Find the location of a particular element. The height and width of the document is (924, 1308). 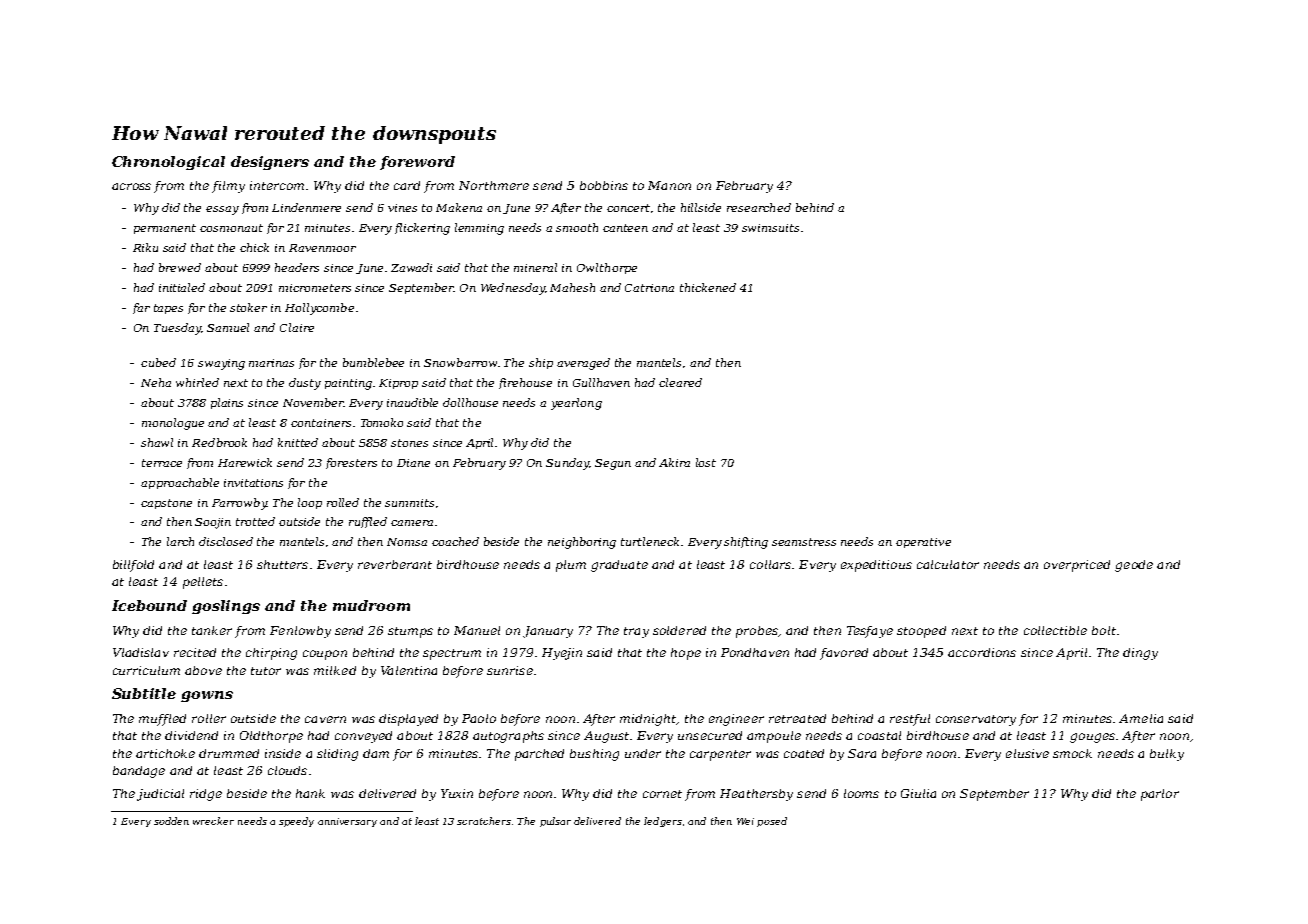

Owlthorpe is located at coordinates (607, 268).
